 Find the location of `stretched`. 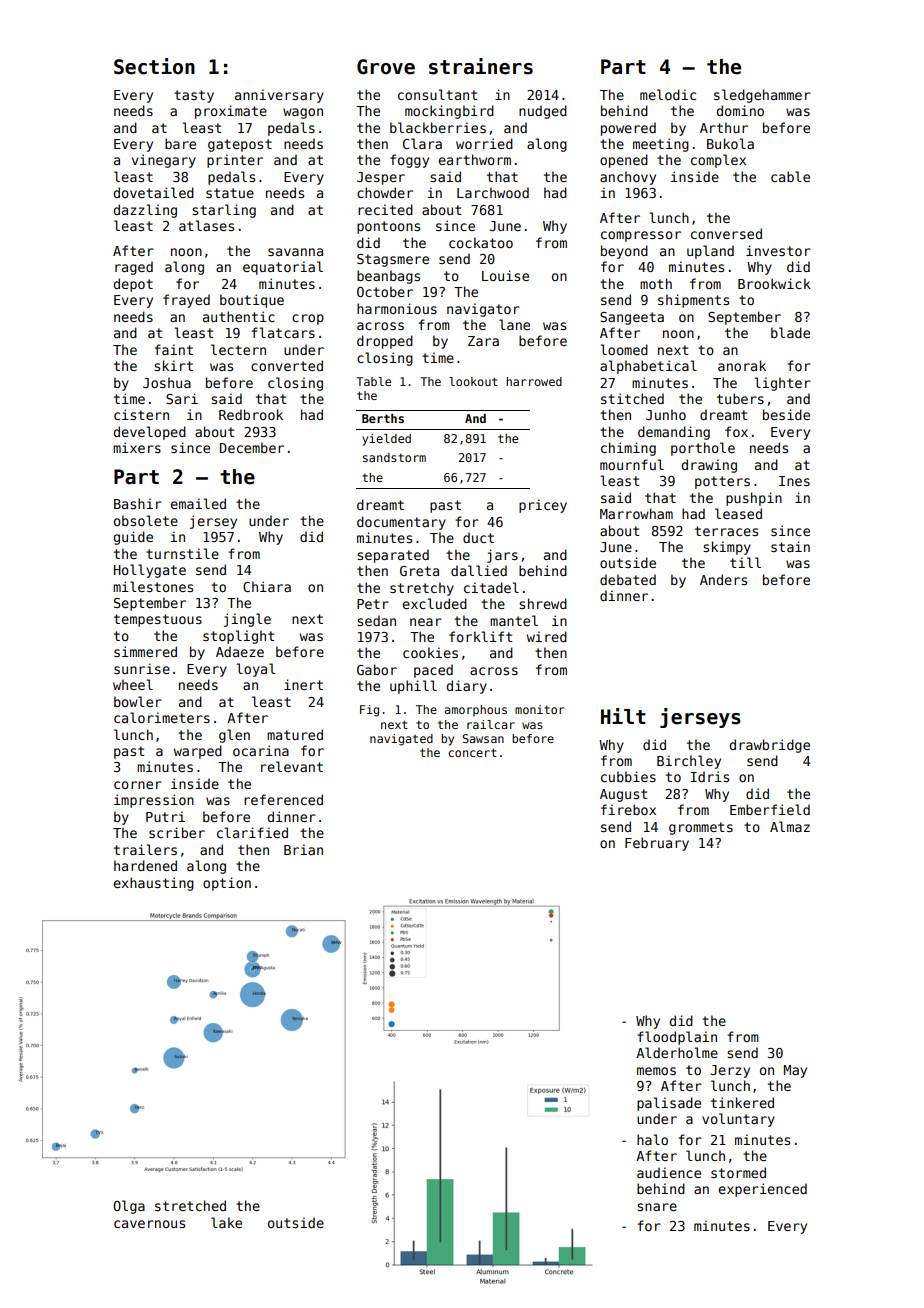

stretched is located at coordinates (190, 1205).
